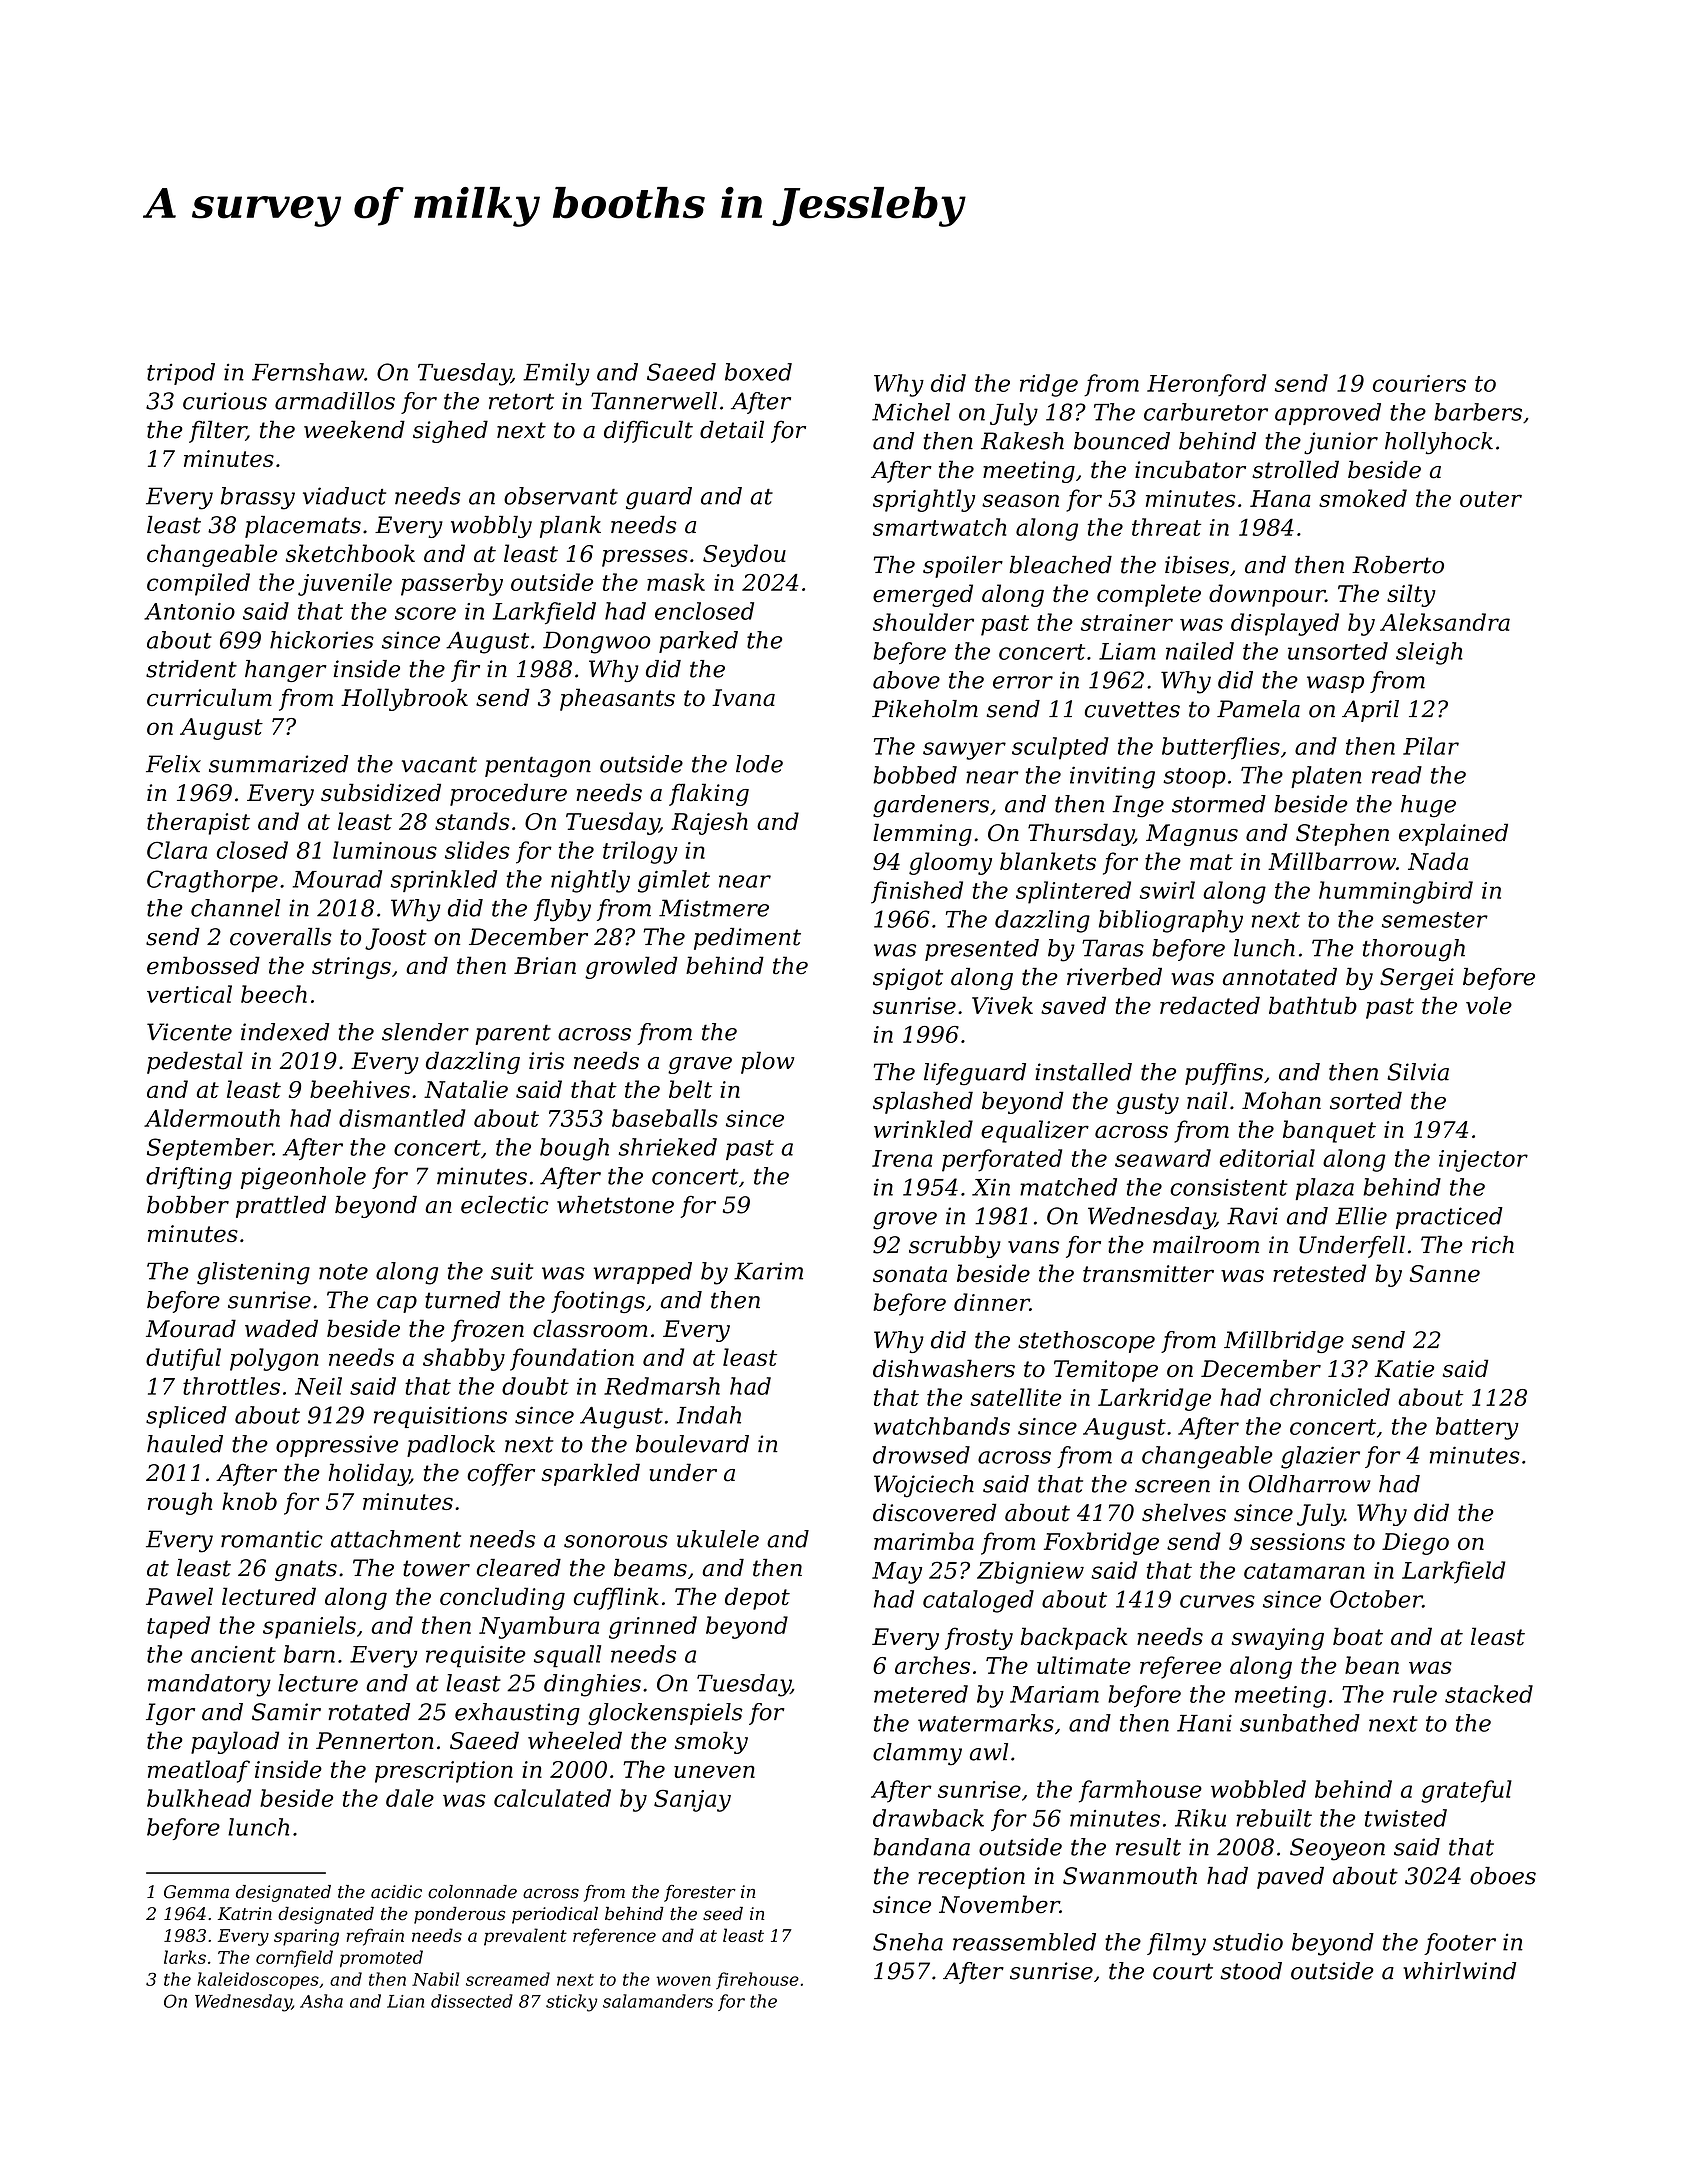 The width and height of the screenshot is (1683, 2178). Describe the element at coordinates (1002, 1005) in the screenshot. I see `Vivek` at that location.
